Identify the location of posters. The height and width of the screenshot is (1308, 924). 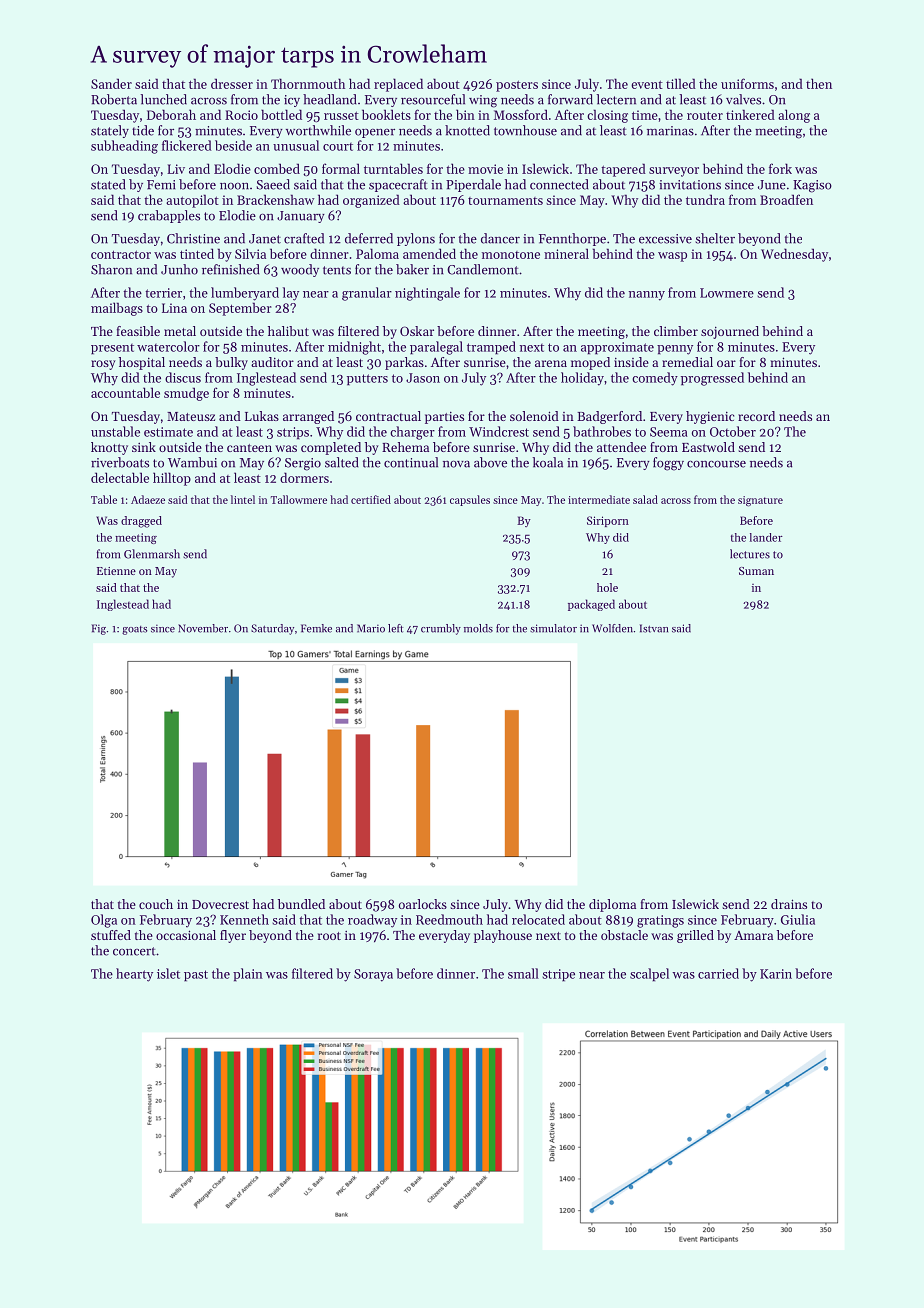
(517, 86).
